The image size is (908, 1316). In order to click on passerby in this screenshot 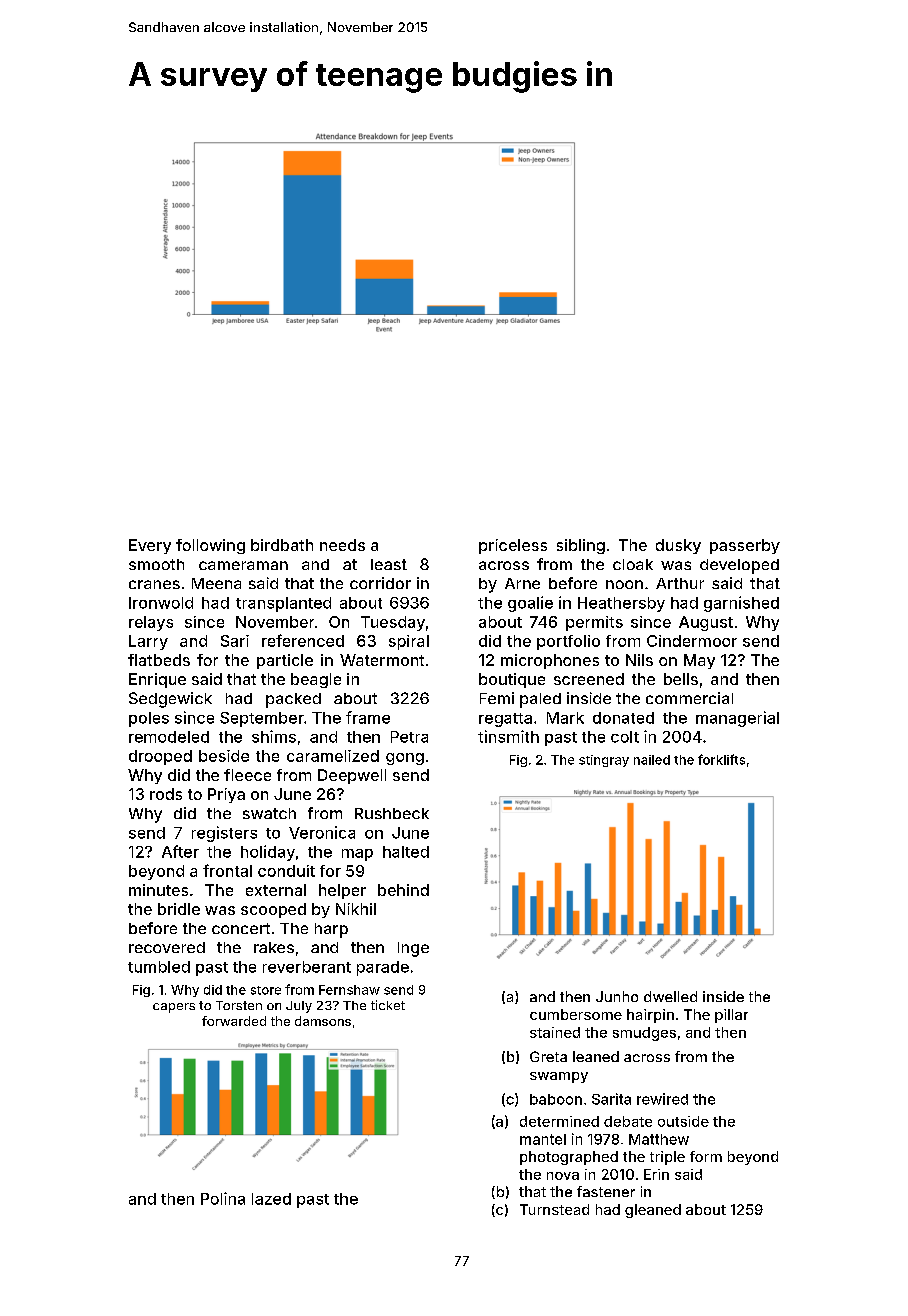, I will do `click(745, 546)`.
